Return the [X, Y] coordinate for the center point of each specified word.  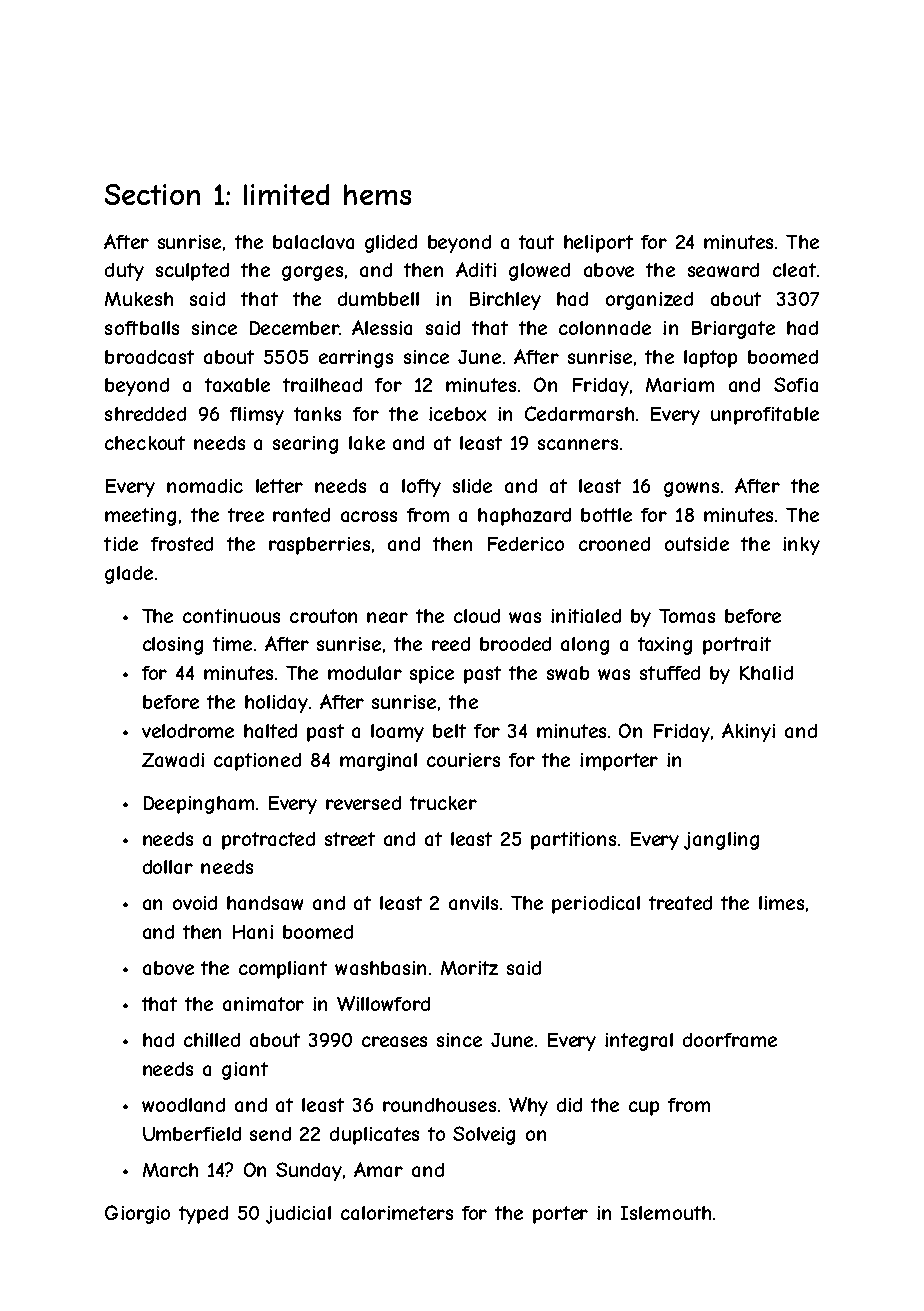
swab [568, 673]
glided [391, 244]
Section [152, 194]
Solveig [484, 1135]
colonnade [605, 328]
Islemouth [666, 1213]
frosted [182, 544]
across [369, 516]
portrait [737, 646]
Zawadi [173, 760]
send [270, 1134]
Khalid [766, 673]
